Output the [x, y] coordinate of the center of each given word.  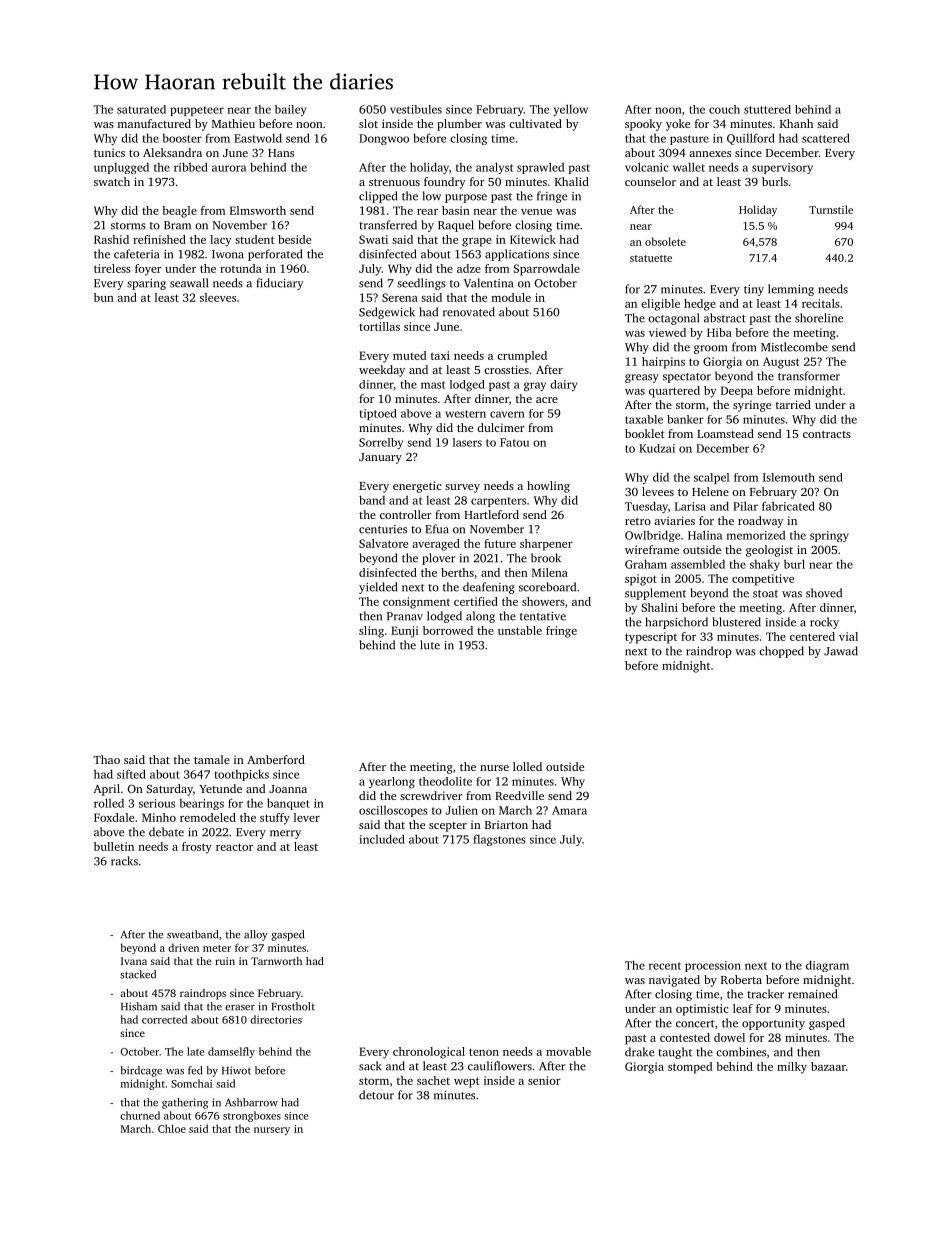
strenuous [394, 182]
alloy [256, 935]
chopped [781, 652]
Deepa [737, 392]
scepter [448, 827]
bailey [290, 110]
